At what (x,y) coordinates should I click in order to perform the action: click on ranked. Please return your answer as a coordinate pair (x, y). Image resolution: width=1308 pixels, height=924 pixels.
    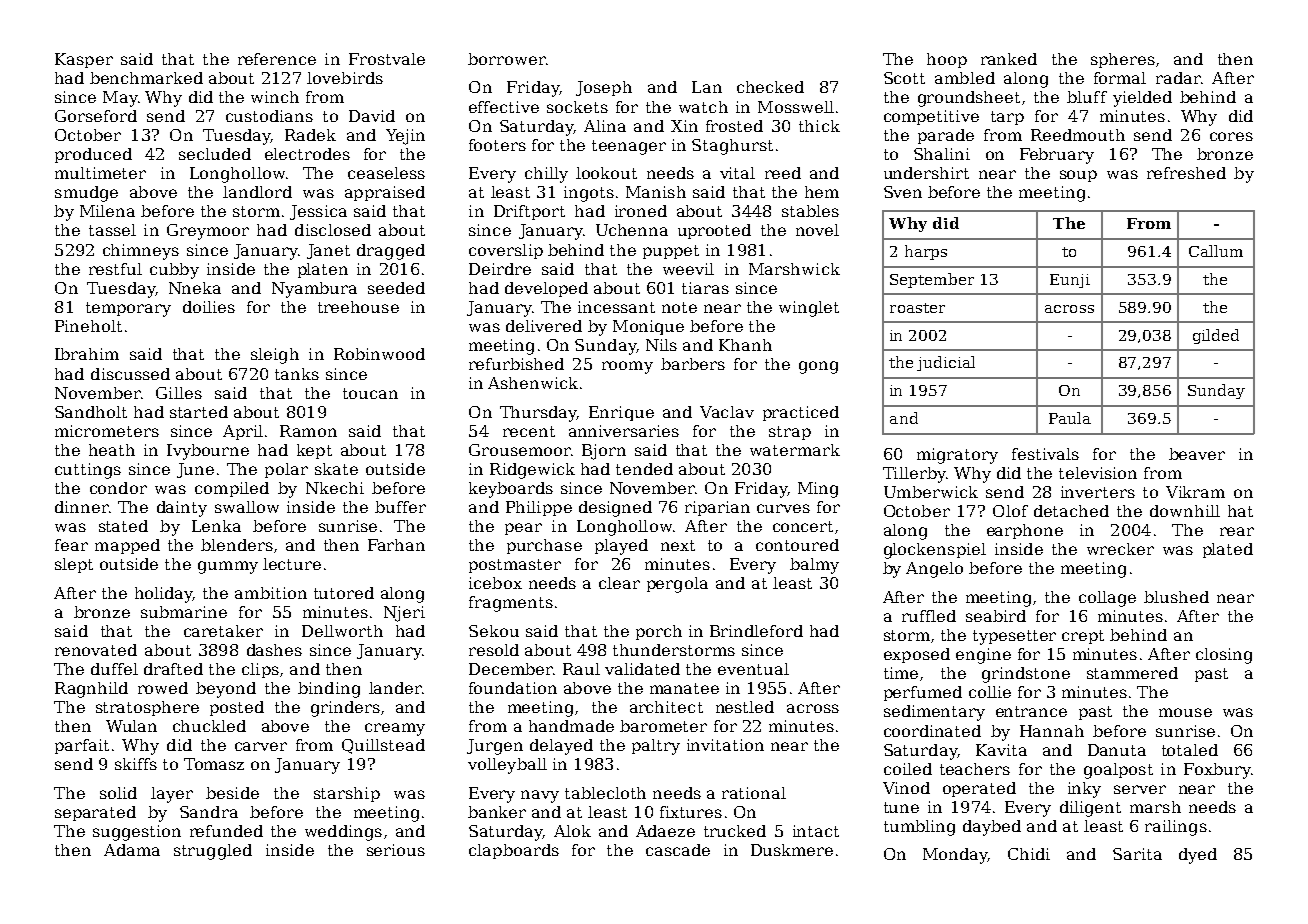
    Looking at the image, I should click on (1009, 59).
